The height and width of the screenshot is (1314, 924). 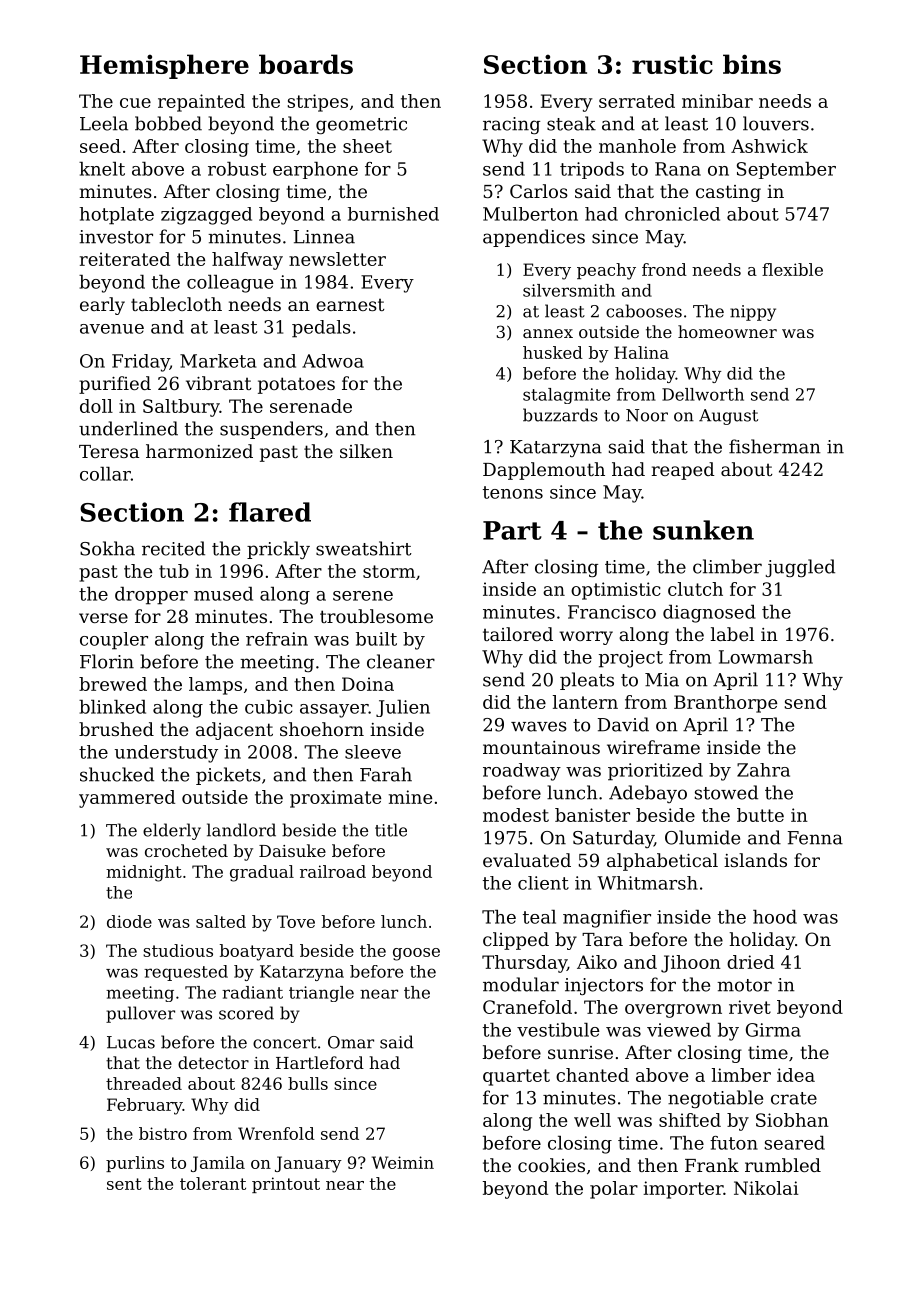 I want to click on yammered, so click(x=127, y=799).
